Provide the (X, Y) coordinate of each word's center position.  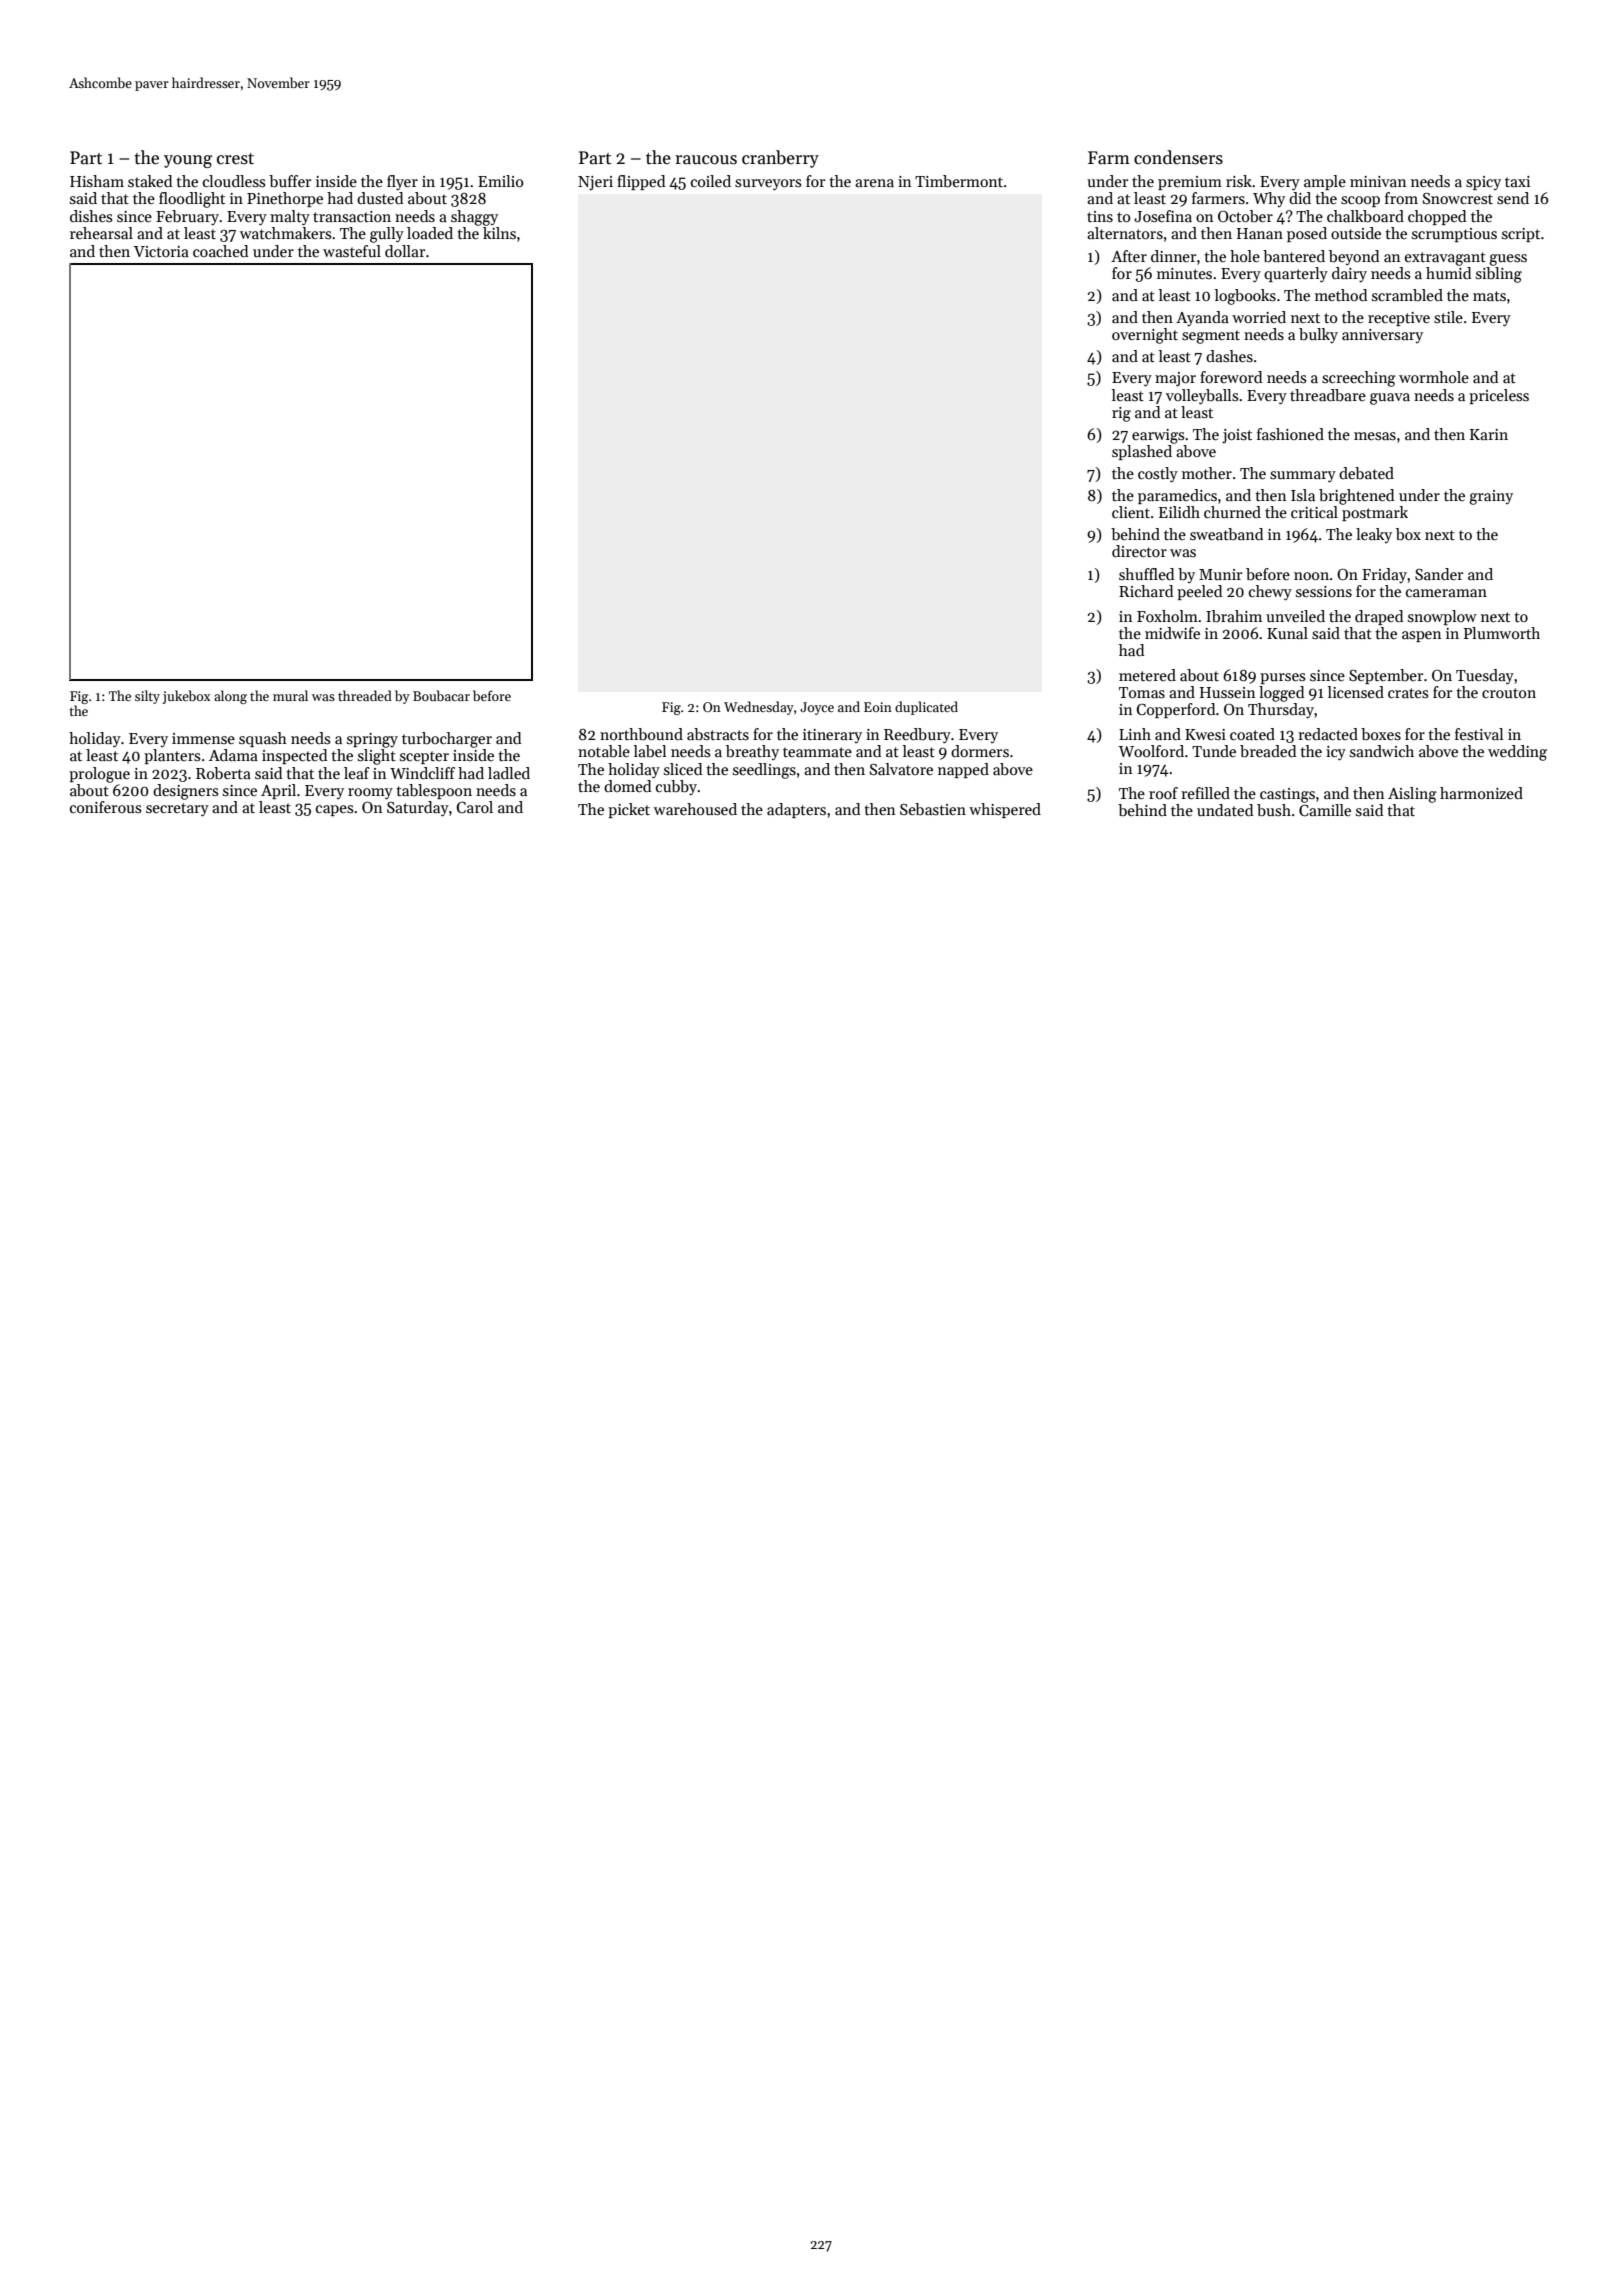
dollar (405, 251)
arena (874, 183)
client (1131, 512)
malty (290, 218)
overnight (1145, 336)
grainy (1491, 497)
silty (147, 697)
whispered (1005, 810)
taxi (1517, 181)
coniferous (105, 807)
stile (1448, 317)
